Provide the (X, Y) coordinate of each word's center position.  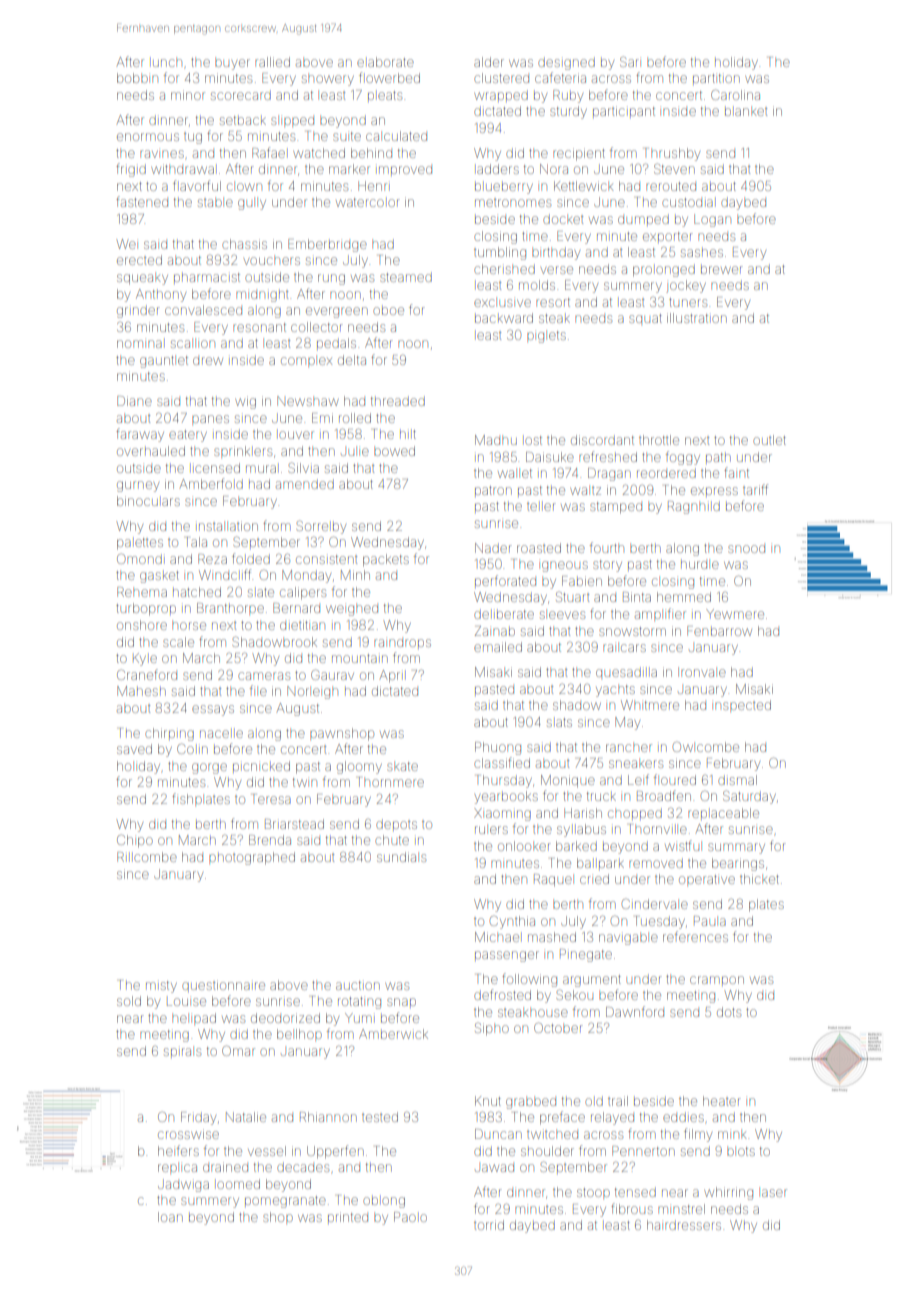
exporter (668, 236)
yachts (615, 691)
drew (208, 361)
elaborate (385, 62)
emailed (498, 647)
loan (170, 1217)
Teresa (272, 799)
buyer (232, 64)
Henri (372, 186)
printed (348, 1217)
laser (774, 1193)
